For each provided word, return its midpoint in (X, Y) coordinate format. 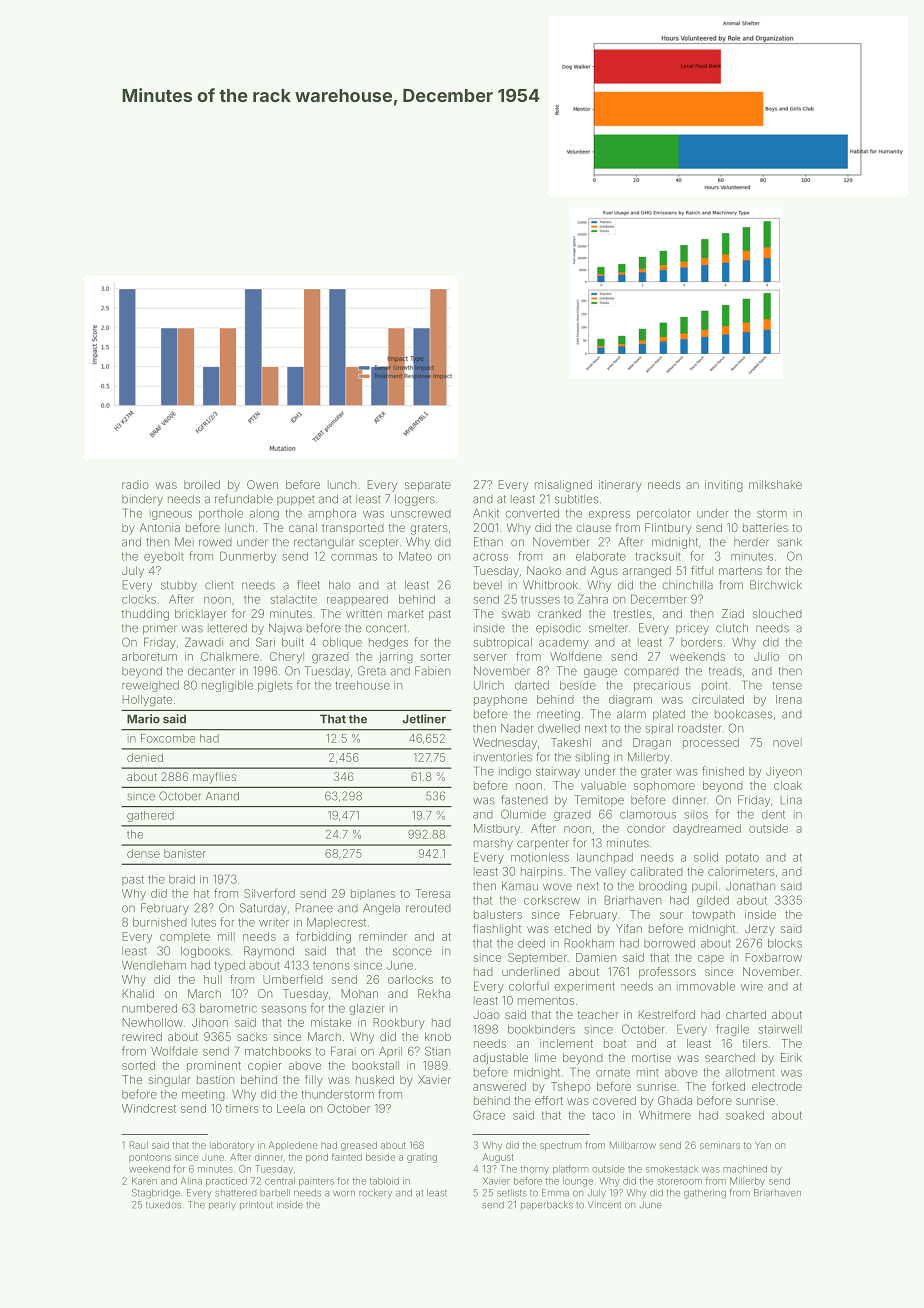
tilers (755, 1043)
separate (428, 486)
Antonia (160, 527)
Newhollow (153, 1022)
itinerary (620, 486)
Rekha (434, 993)
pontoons (150, 1158)
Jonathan (750, 886)
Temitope (599, 801)
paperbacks (547, 1205)
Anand (222, 796)
